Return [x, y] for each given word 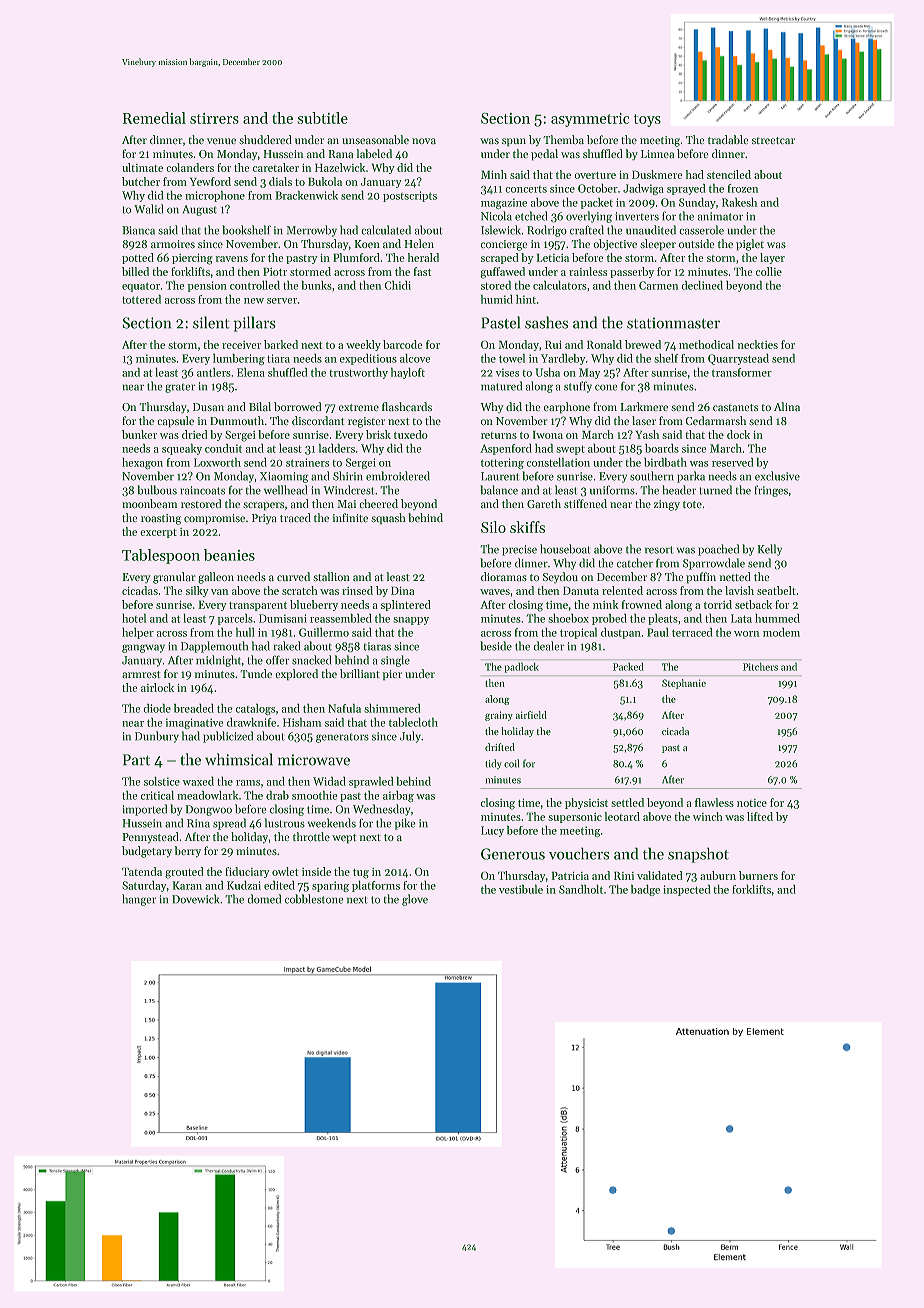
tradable [728, 139]
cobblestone [314, 899]
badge [645, 890]
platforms [376, 886]
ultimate [142, 167]
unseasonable [375, 140]
